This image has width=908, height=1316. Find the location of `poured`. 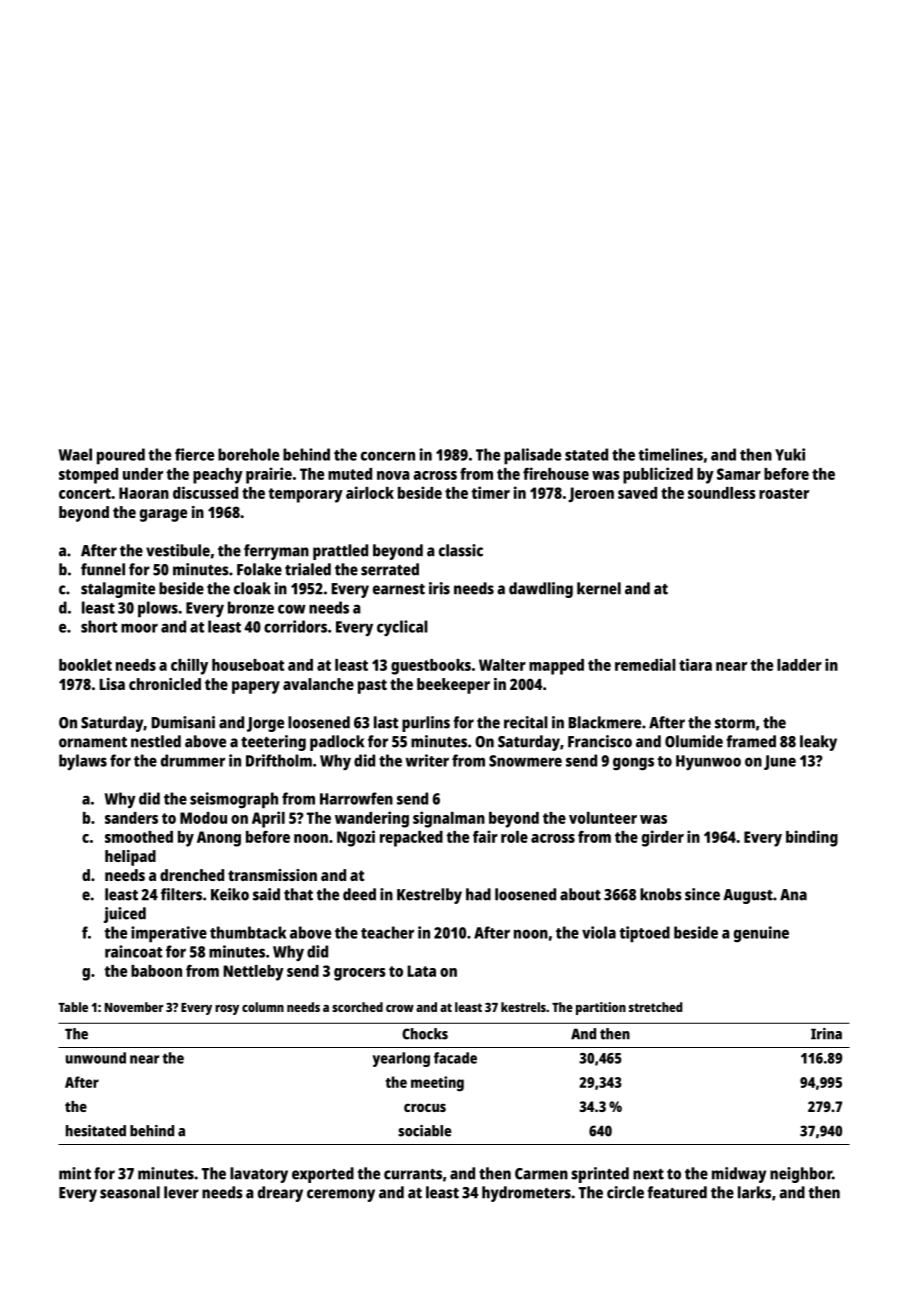

poured is located at coordinates (121, 456).
